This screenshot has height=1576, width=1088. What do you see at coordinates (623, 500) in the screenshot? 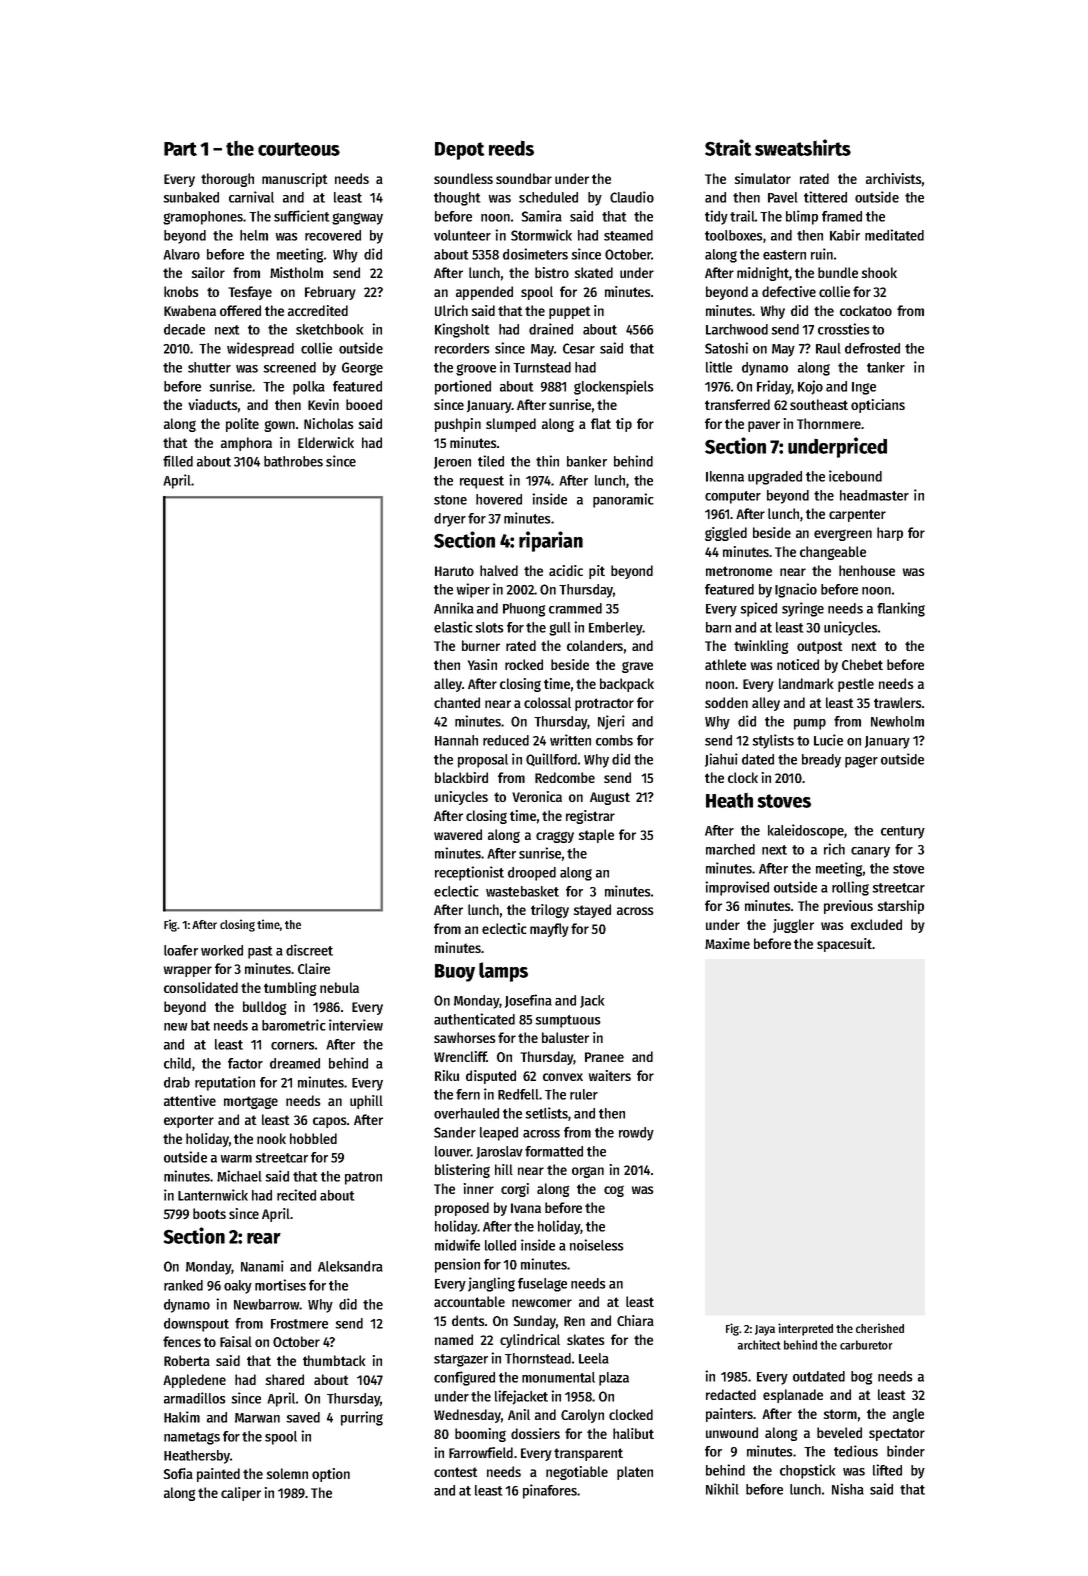
I see `panoramic` at bounding box center [623, 500].
